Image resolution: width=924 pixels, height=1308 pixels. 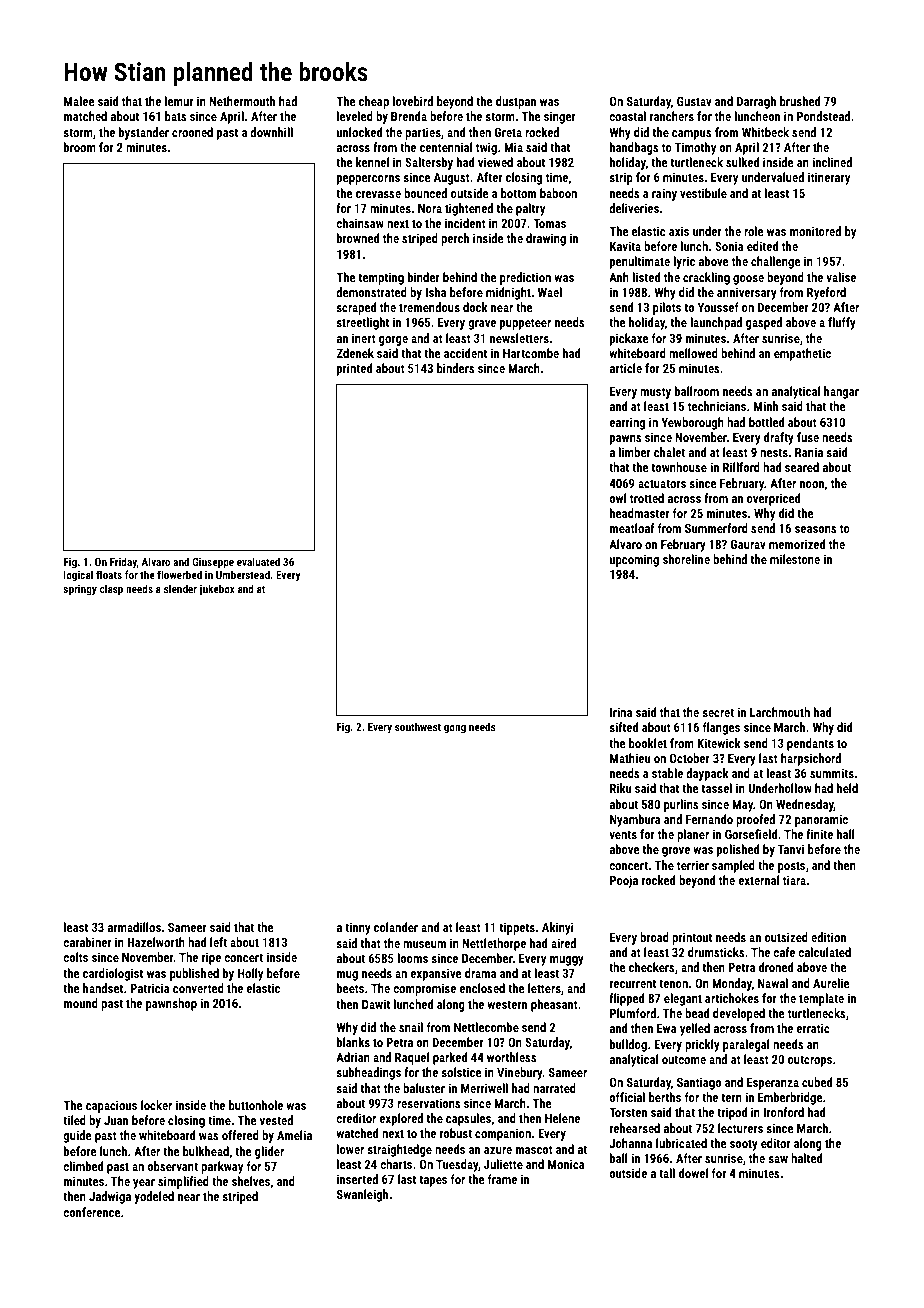 What do you see at coordinates (560, 117) in the document?
I see `singer` at bounding box center [560, 117].
